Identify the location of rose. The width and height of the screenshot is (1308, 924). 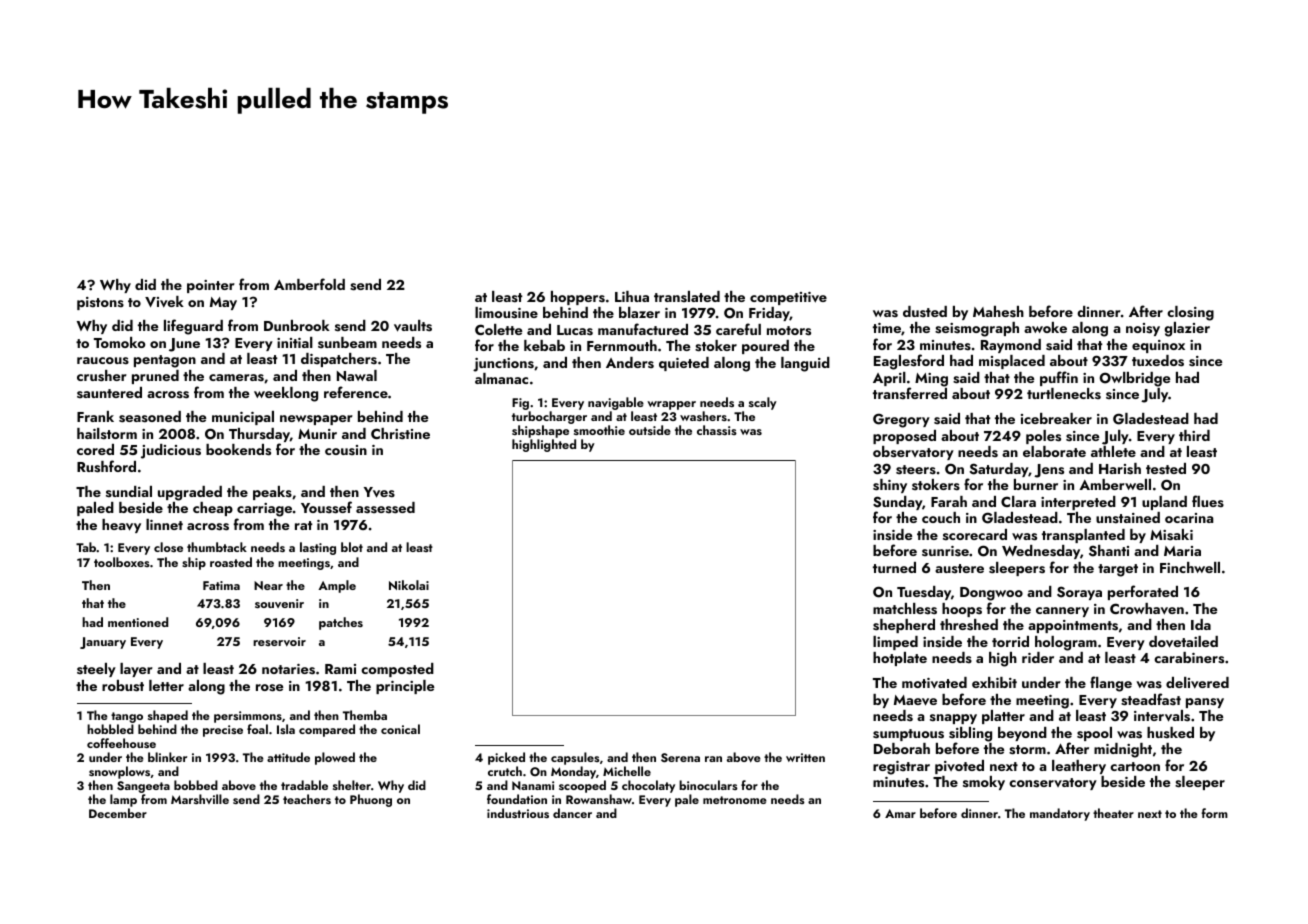
(269, 688).
